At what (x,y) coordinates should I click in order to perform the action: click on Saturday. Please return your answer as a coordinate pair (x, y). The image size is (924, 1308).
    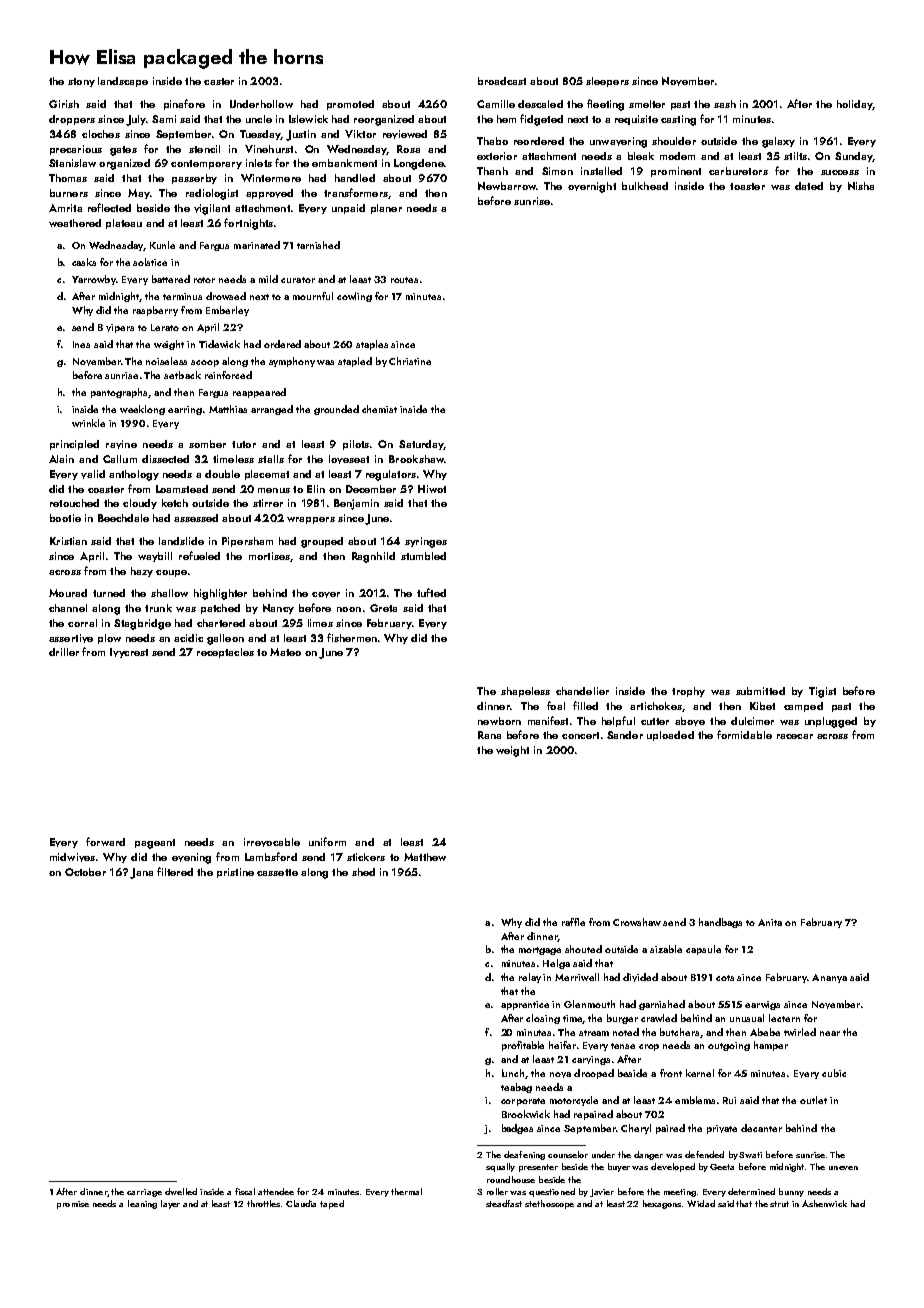
    Looking at the image, I should click on (421, 445).
